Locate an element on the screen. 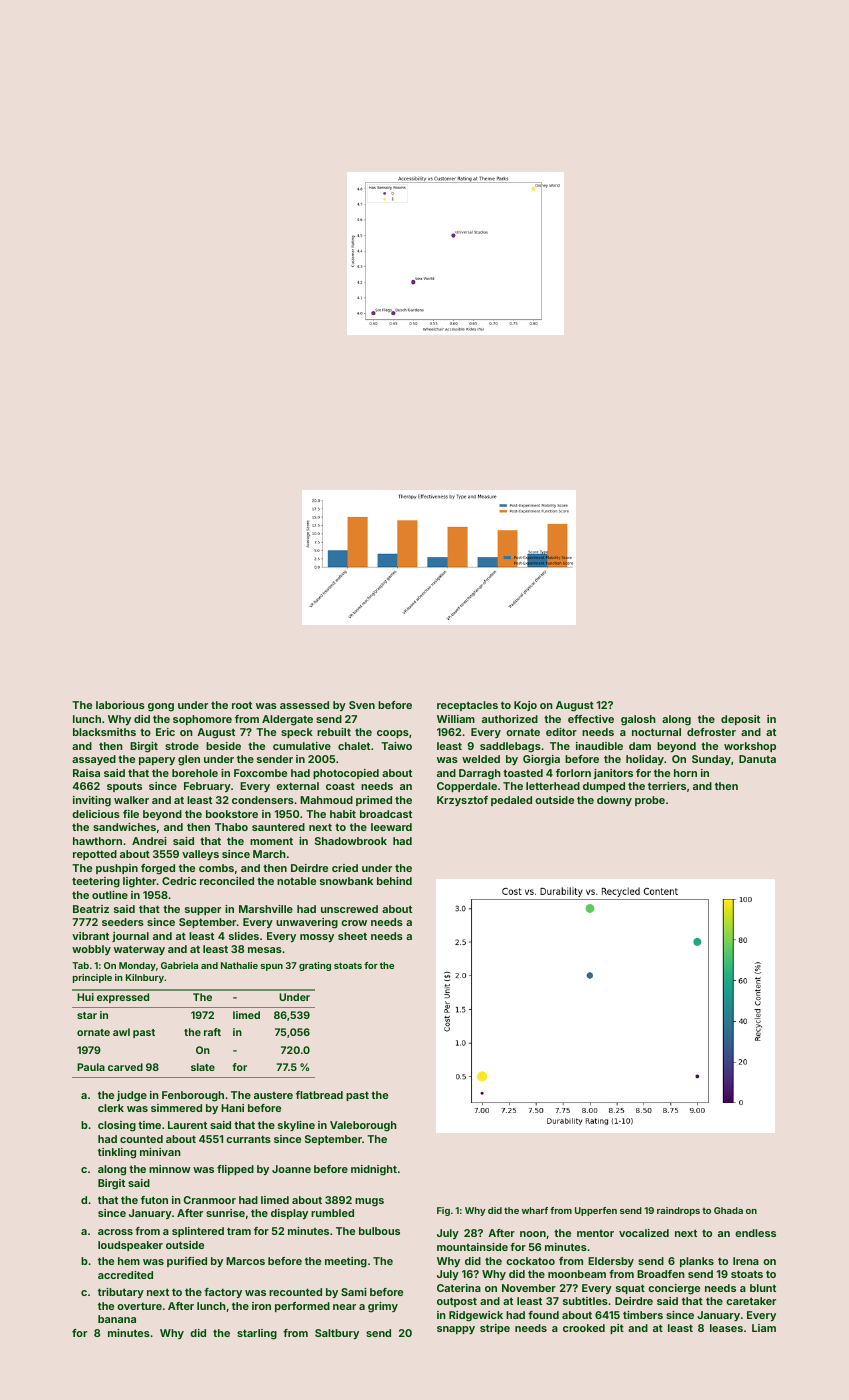  loudspeaker is located at coordinates (130, 1246).
